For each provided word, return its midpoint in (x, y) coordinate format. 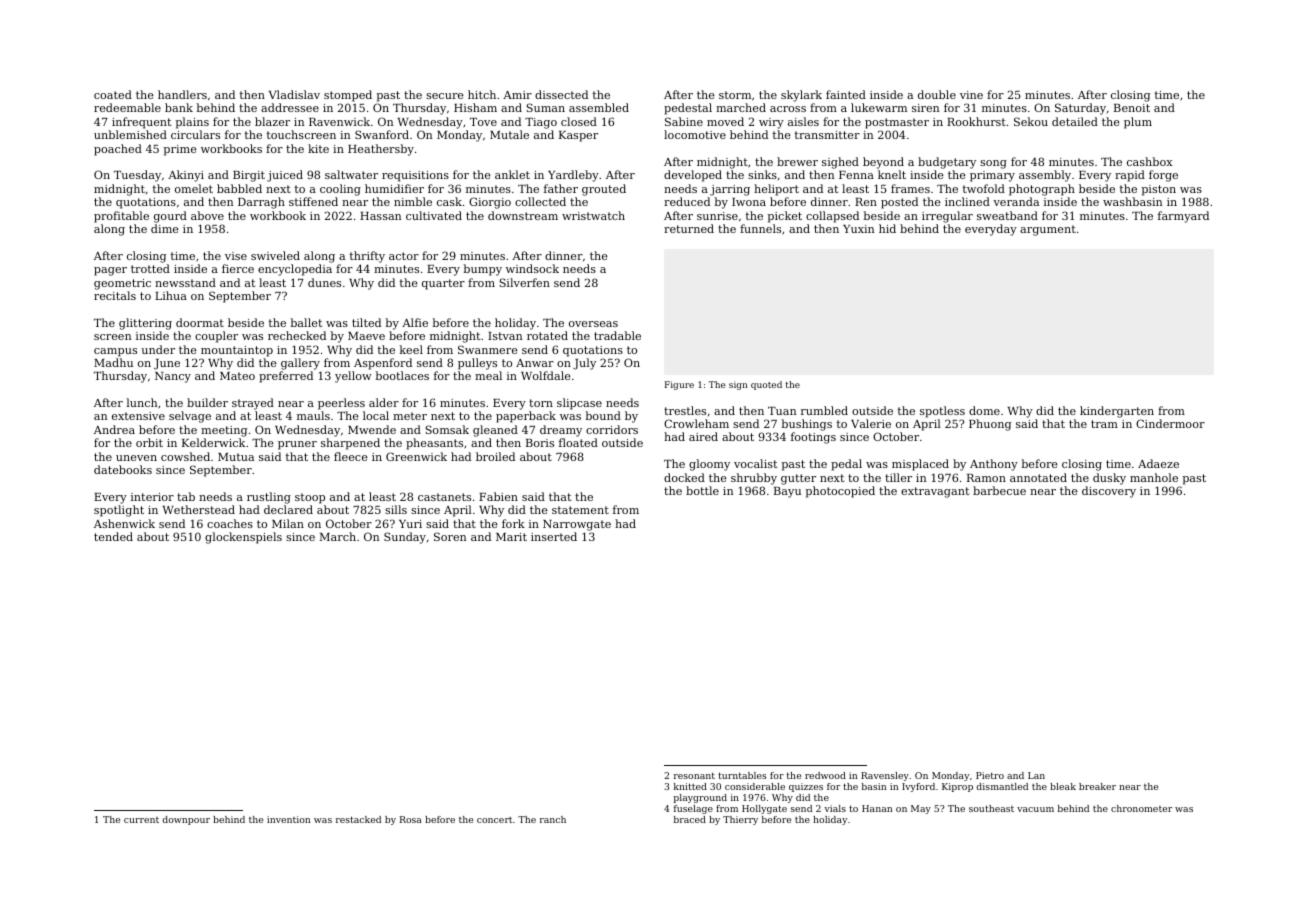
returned (689, 228)
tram (1104, 424)
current (141, 820)
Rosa (411, 819)
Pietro (990, 775)
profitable (121, 217)
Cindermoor (1170, 423)
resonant (694, 775)
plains (192, 123)
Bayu (787, 492)
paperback (526, 417)
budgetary (947, 163)
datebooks (123, 469)
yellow (353, 377)
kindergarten (1117, 412)
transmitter (827, 135)
